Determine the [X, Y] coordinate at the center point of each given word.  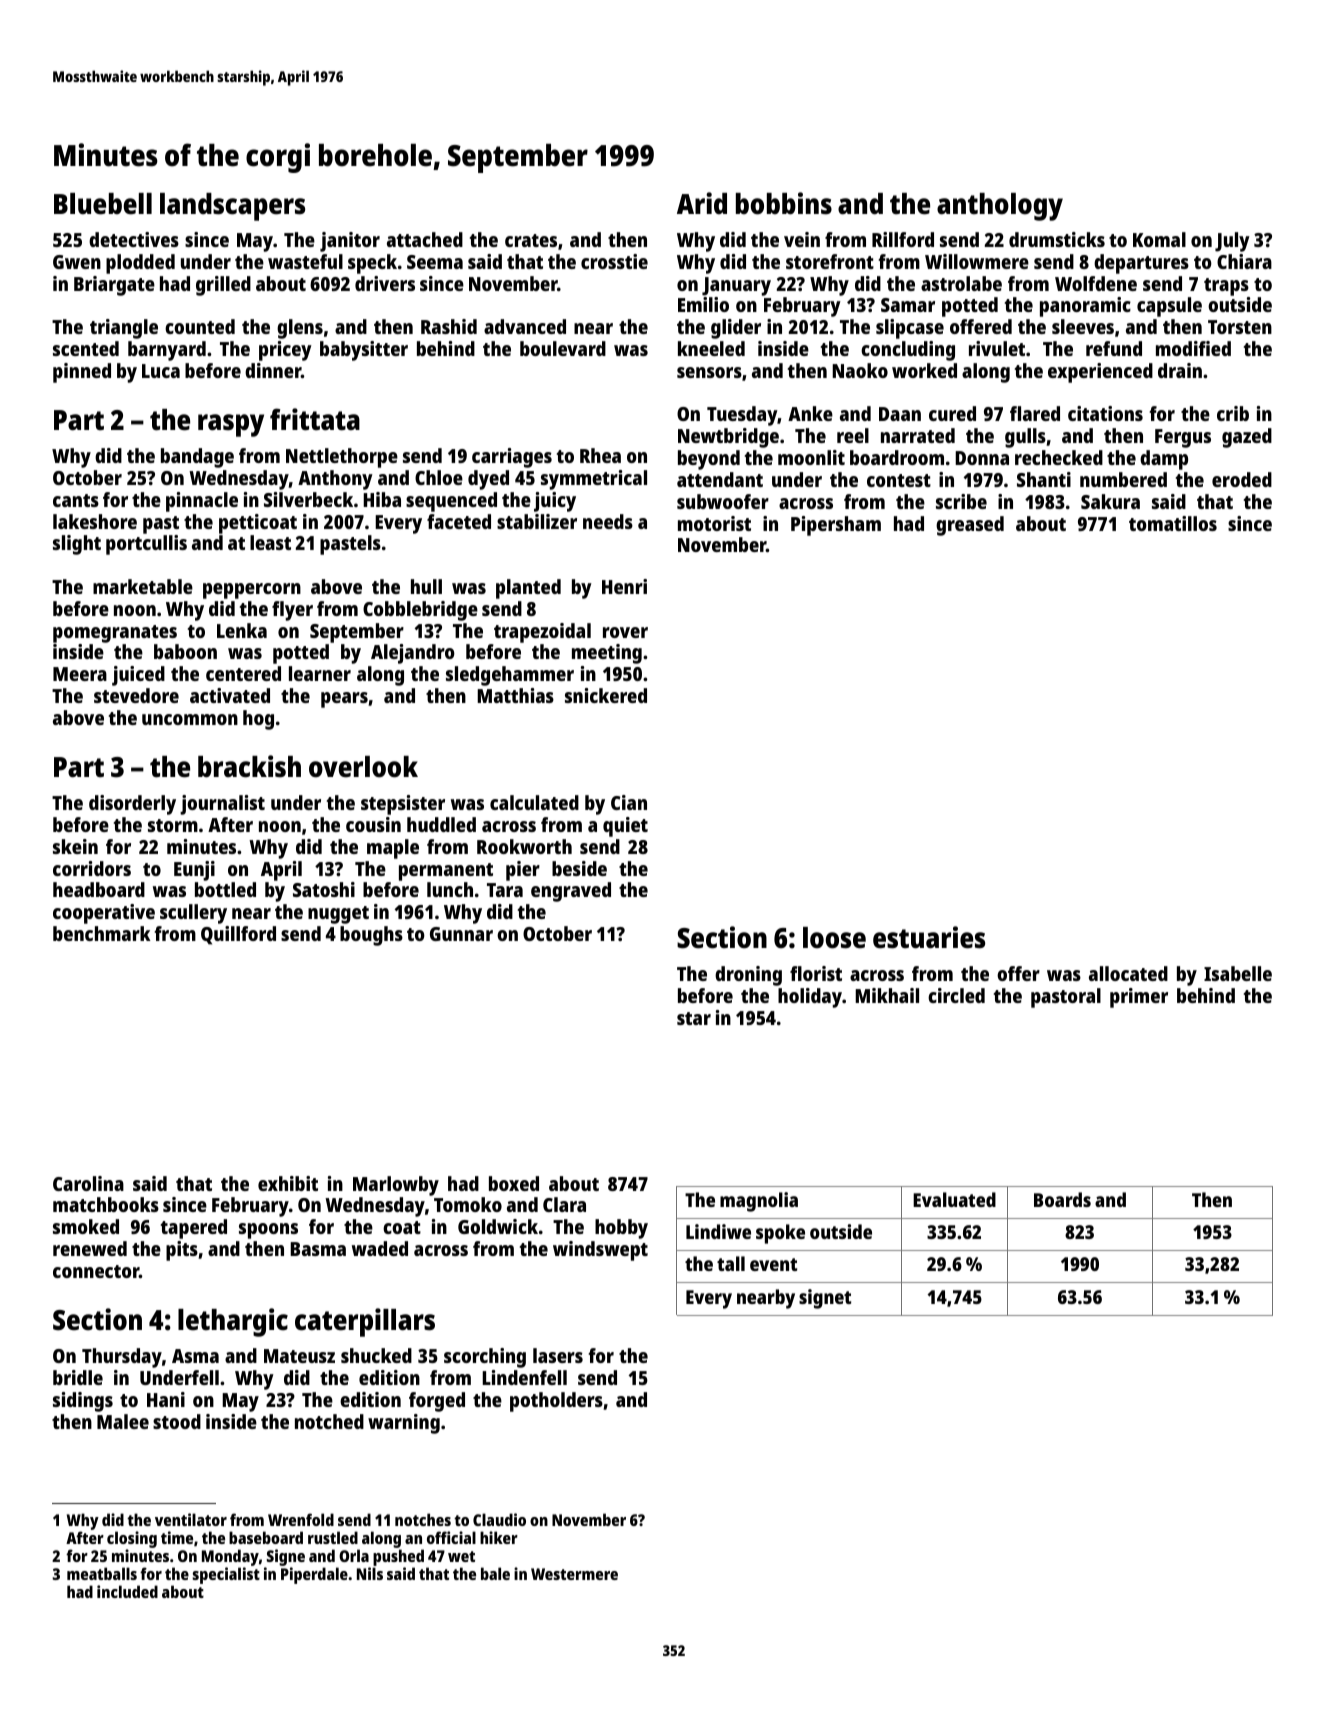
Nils [370, 1573]
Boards [1062, 1199]
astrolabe [961, 283]
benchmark [102, 933]
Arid [702, 203]
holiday [810, 998]
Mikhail [887, 995]
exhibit [288, 1183]
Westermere [574, 1574]
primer [1139, 998]
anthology [1000, 207]
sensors [709, 372]
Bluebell [103, 204]
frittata [315, 419]
